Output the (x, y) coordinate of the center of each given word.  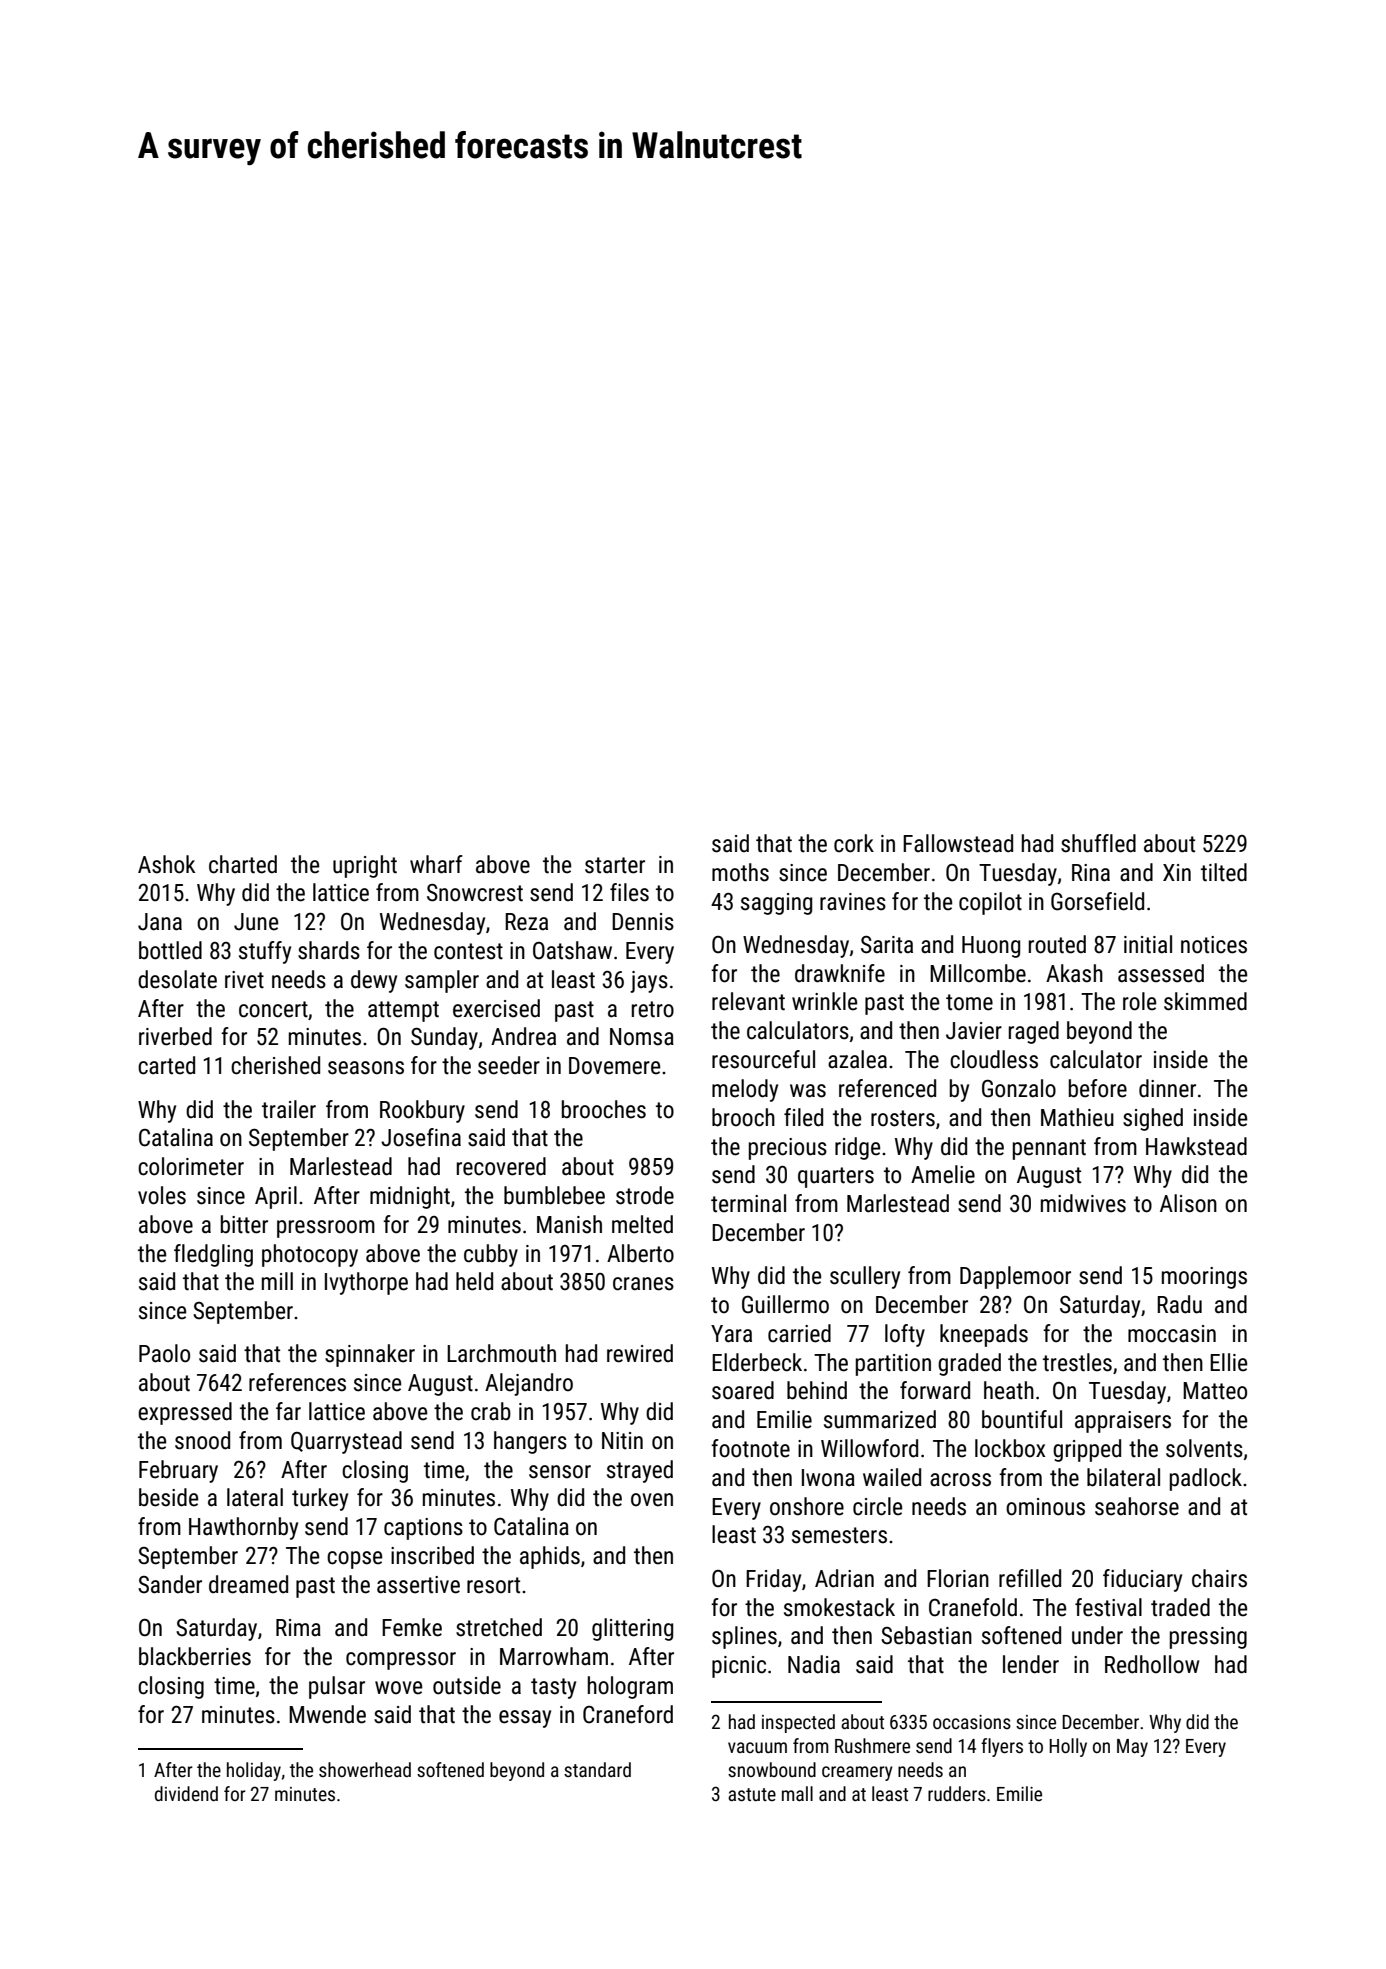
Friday (773, 1580)
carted (166, 1065)
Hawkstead (1196, 1146)
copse (354, 1560)
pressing (1208, 1638)
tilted (1224, 872)
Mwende (327, 1714)
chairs (1219, 1578)
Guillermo (785, 1304)
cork (854, 843)
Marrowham (554, 1656)
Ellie (1228, 1362)
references (297, 1382)
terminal (748, 1203)
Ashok (166, 864)
